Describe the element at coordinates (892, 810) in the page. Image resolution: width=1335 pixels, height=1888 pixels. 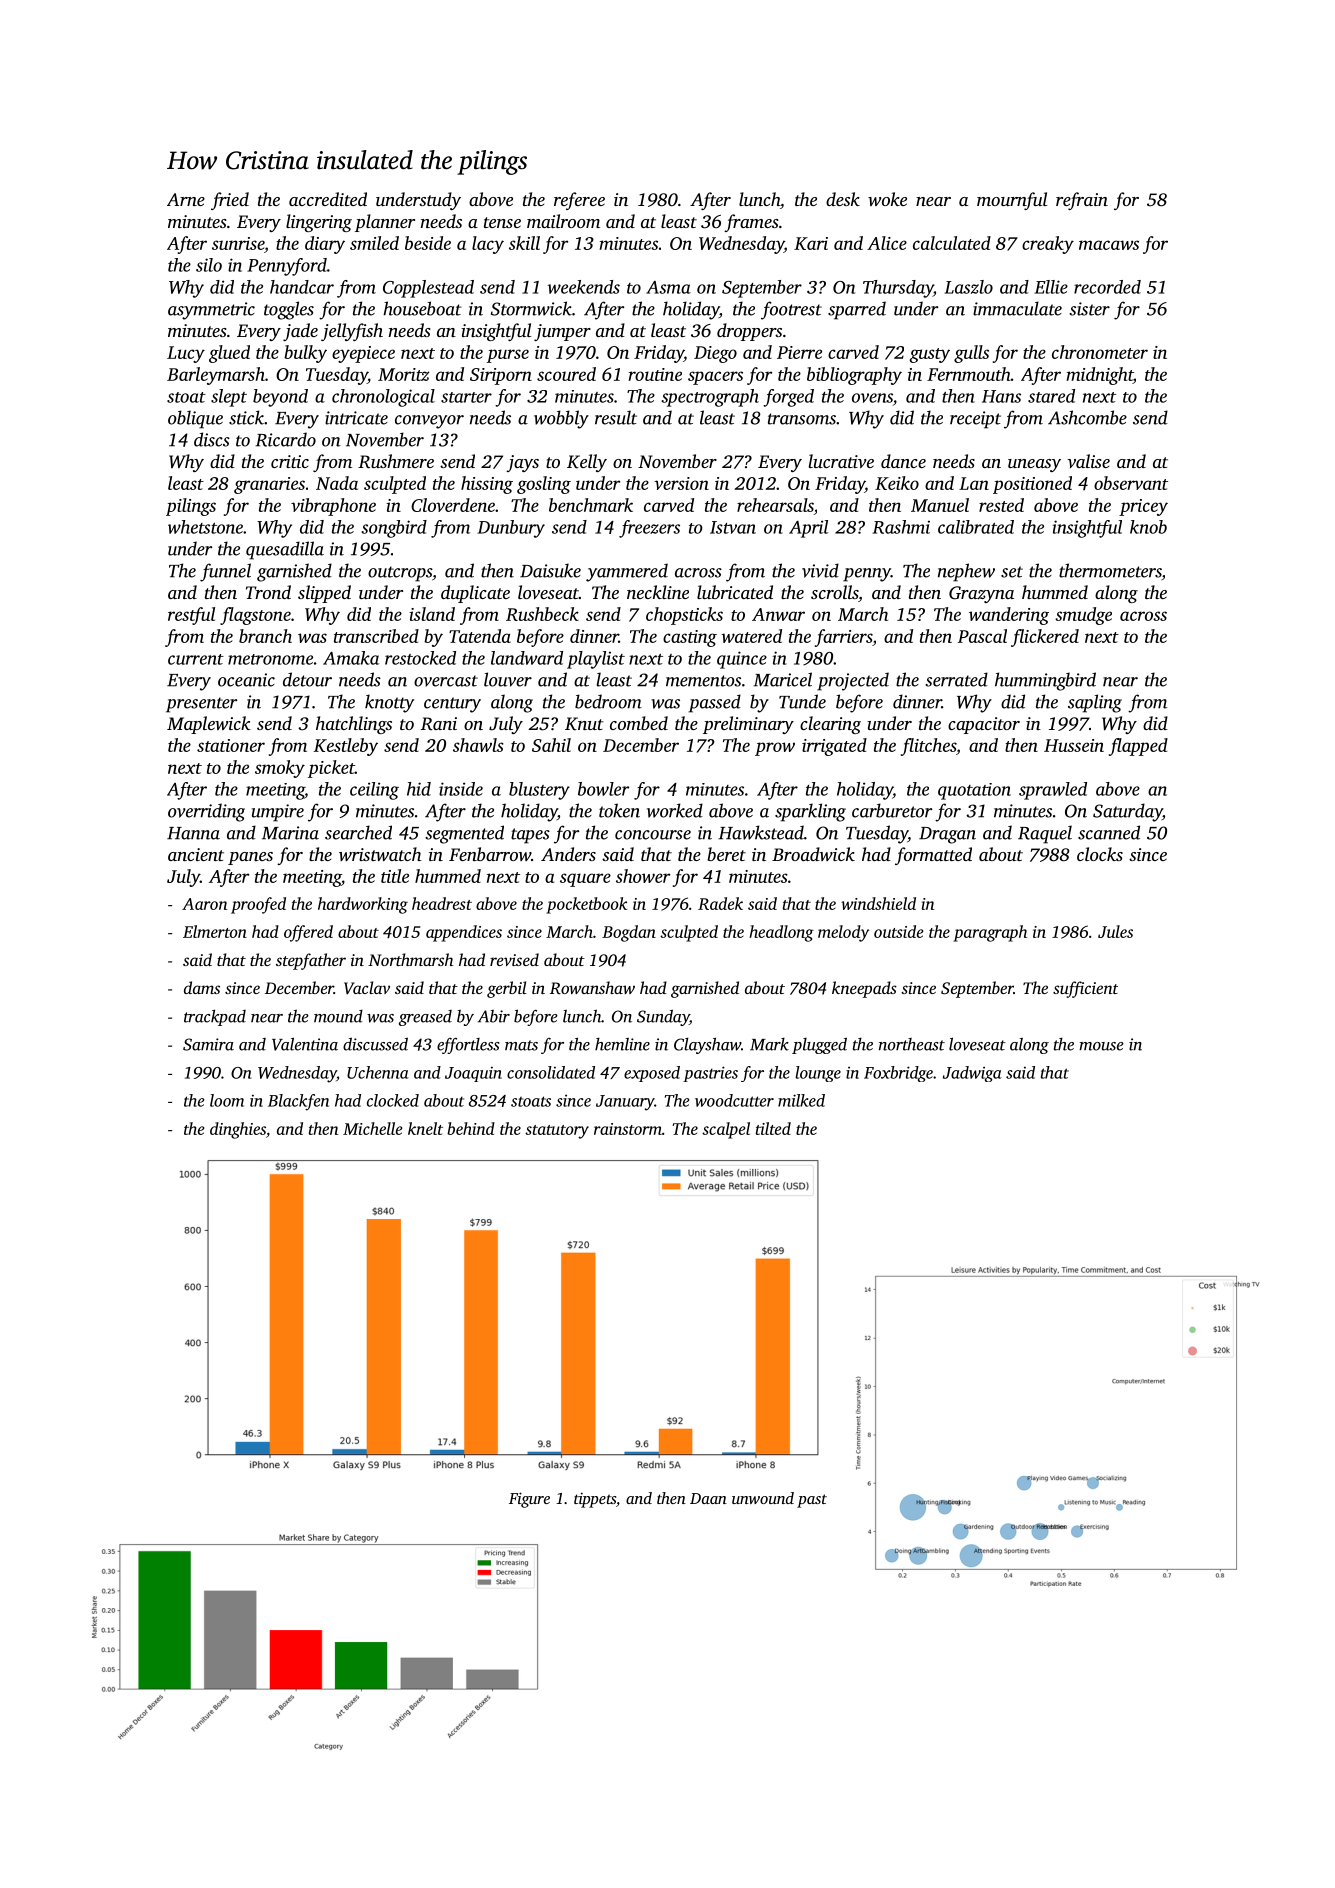
I see `carburetor` at that location.
